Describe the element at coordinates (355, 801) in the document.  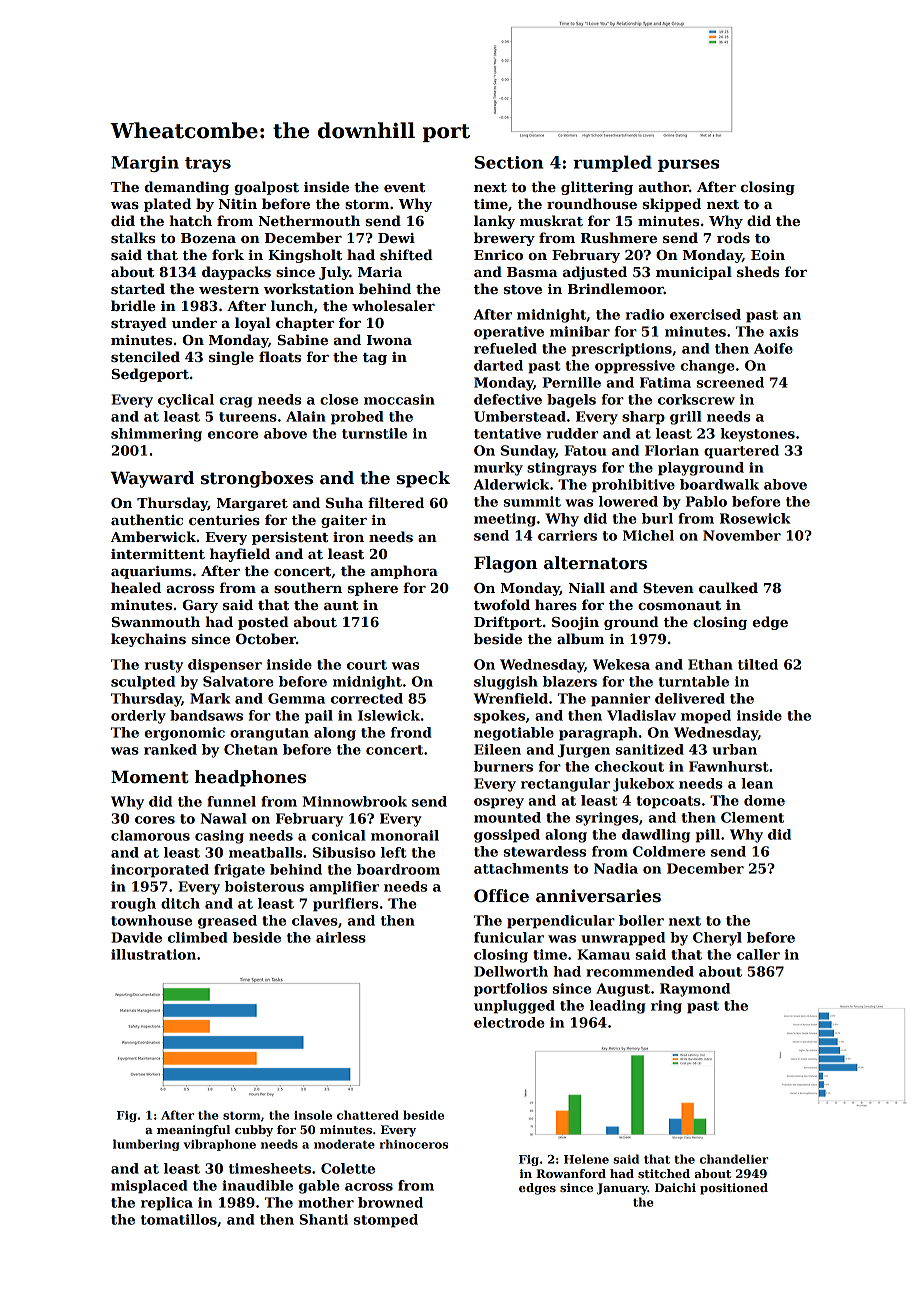
I see `Minnowbrook` at that location.
